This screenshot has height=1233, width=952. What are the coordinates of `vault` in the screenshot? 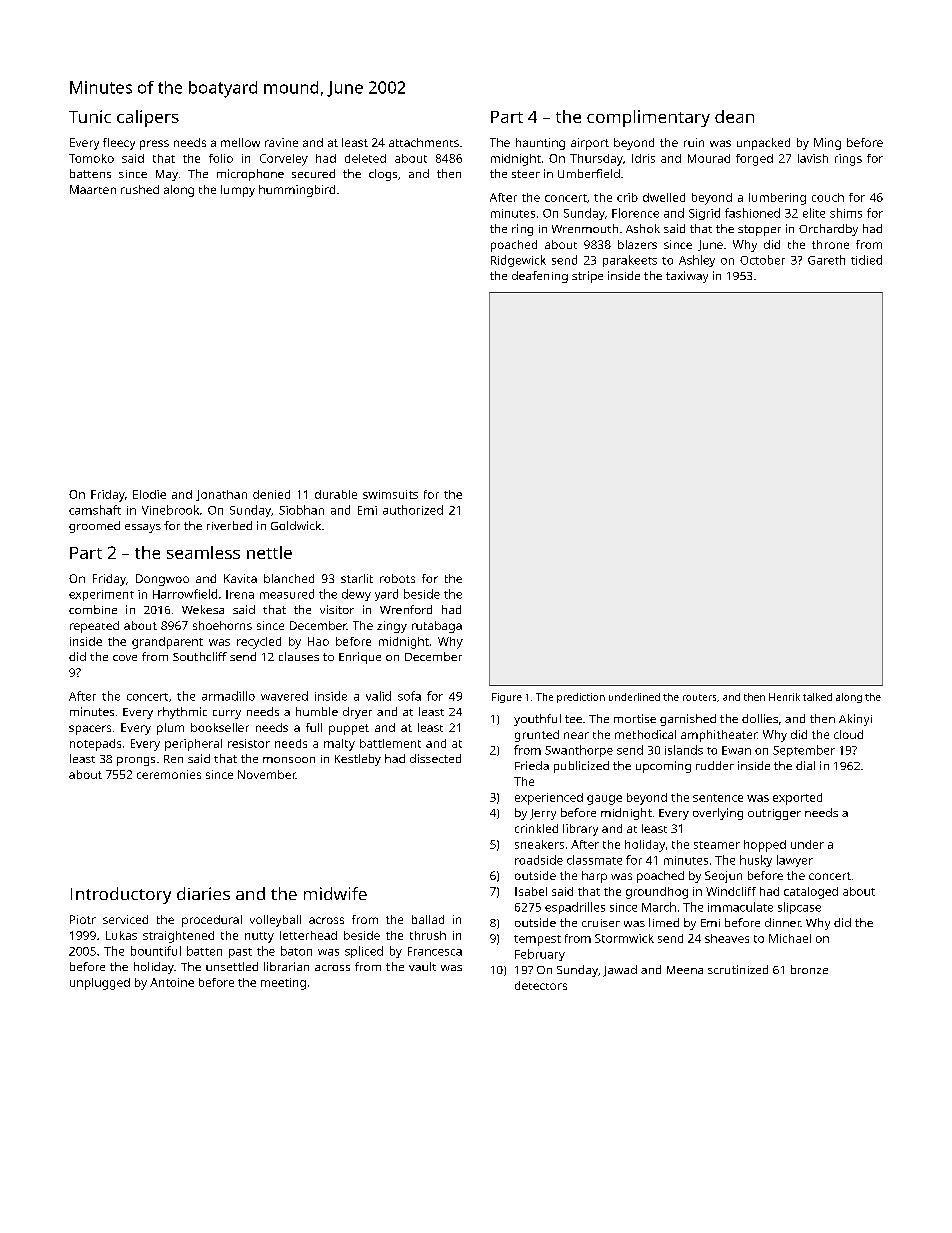 It's located at (422, 966).
